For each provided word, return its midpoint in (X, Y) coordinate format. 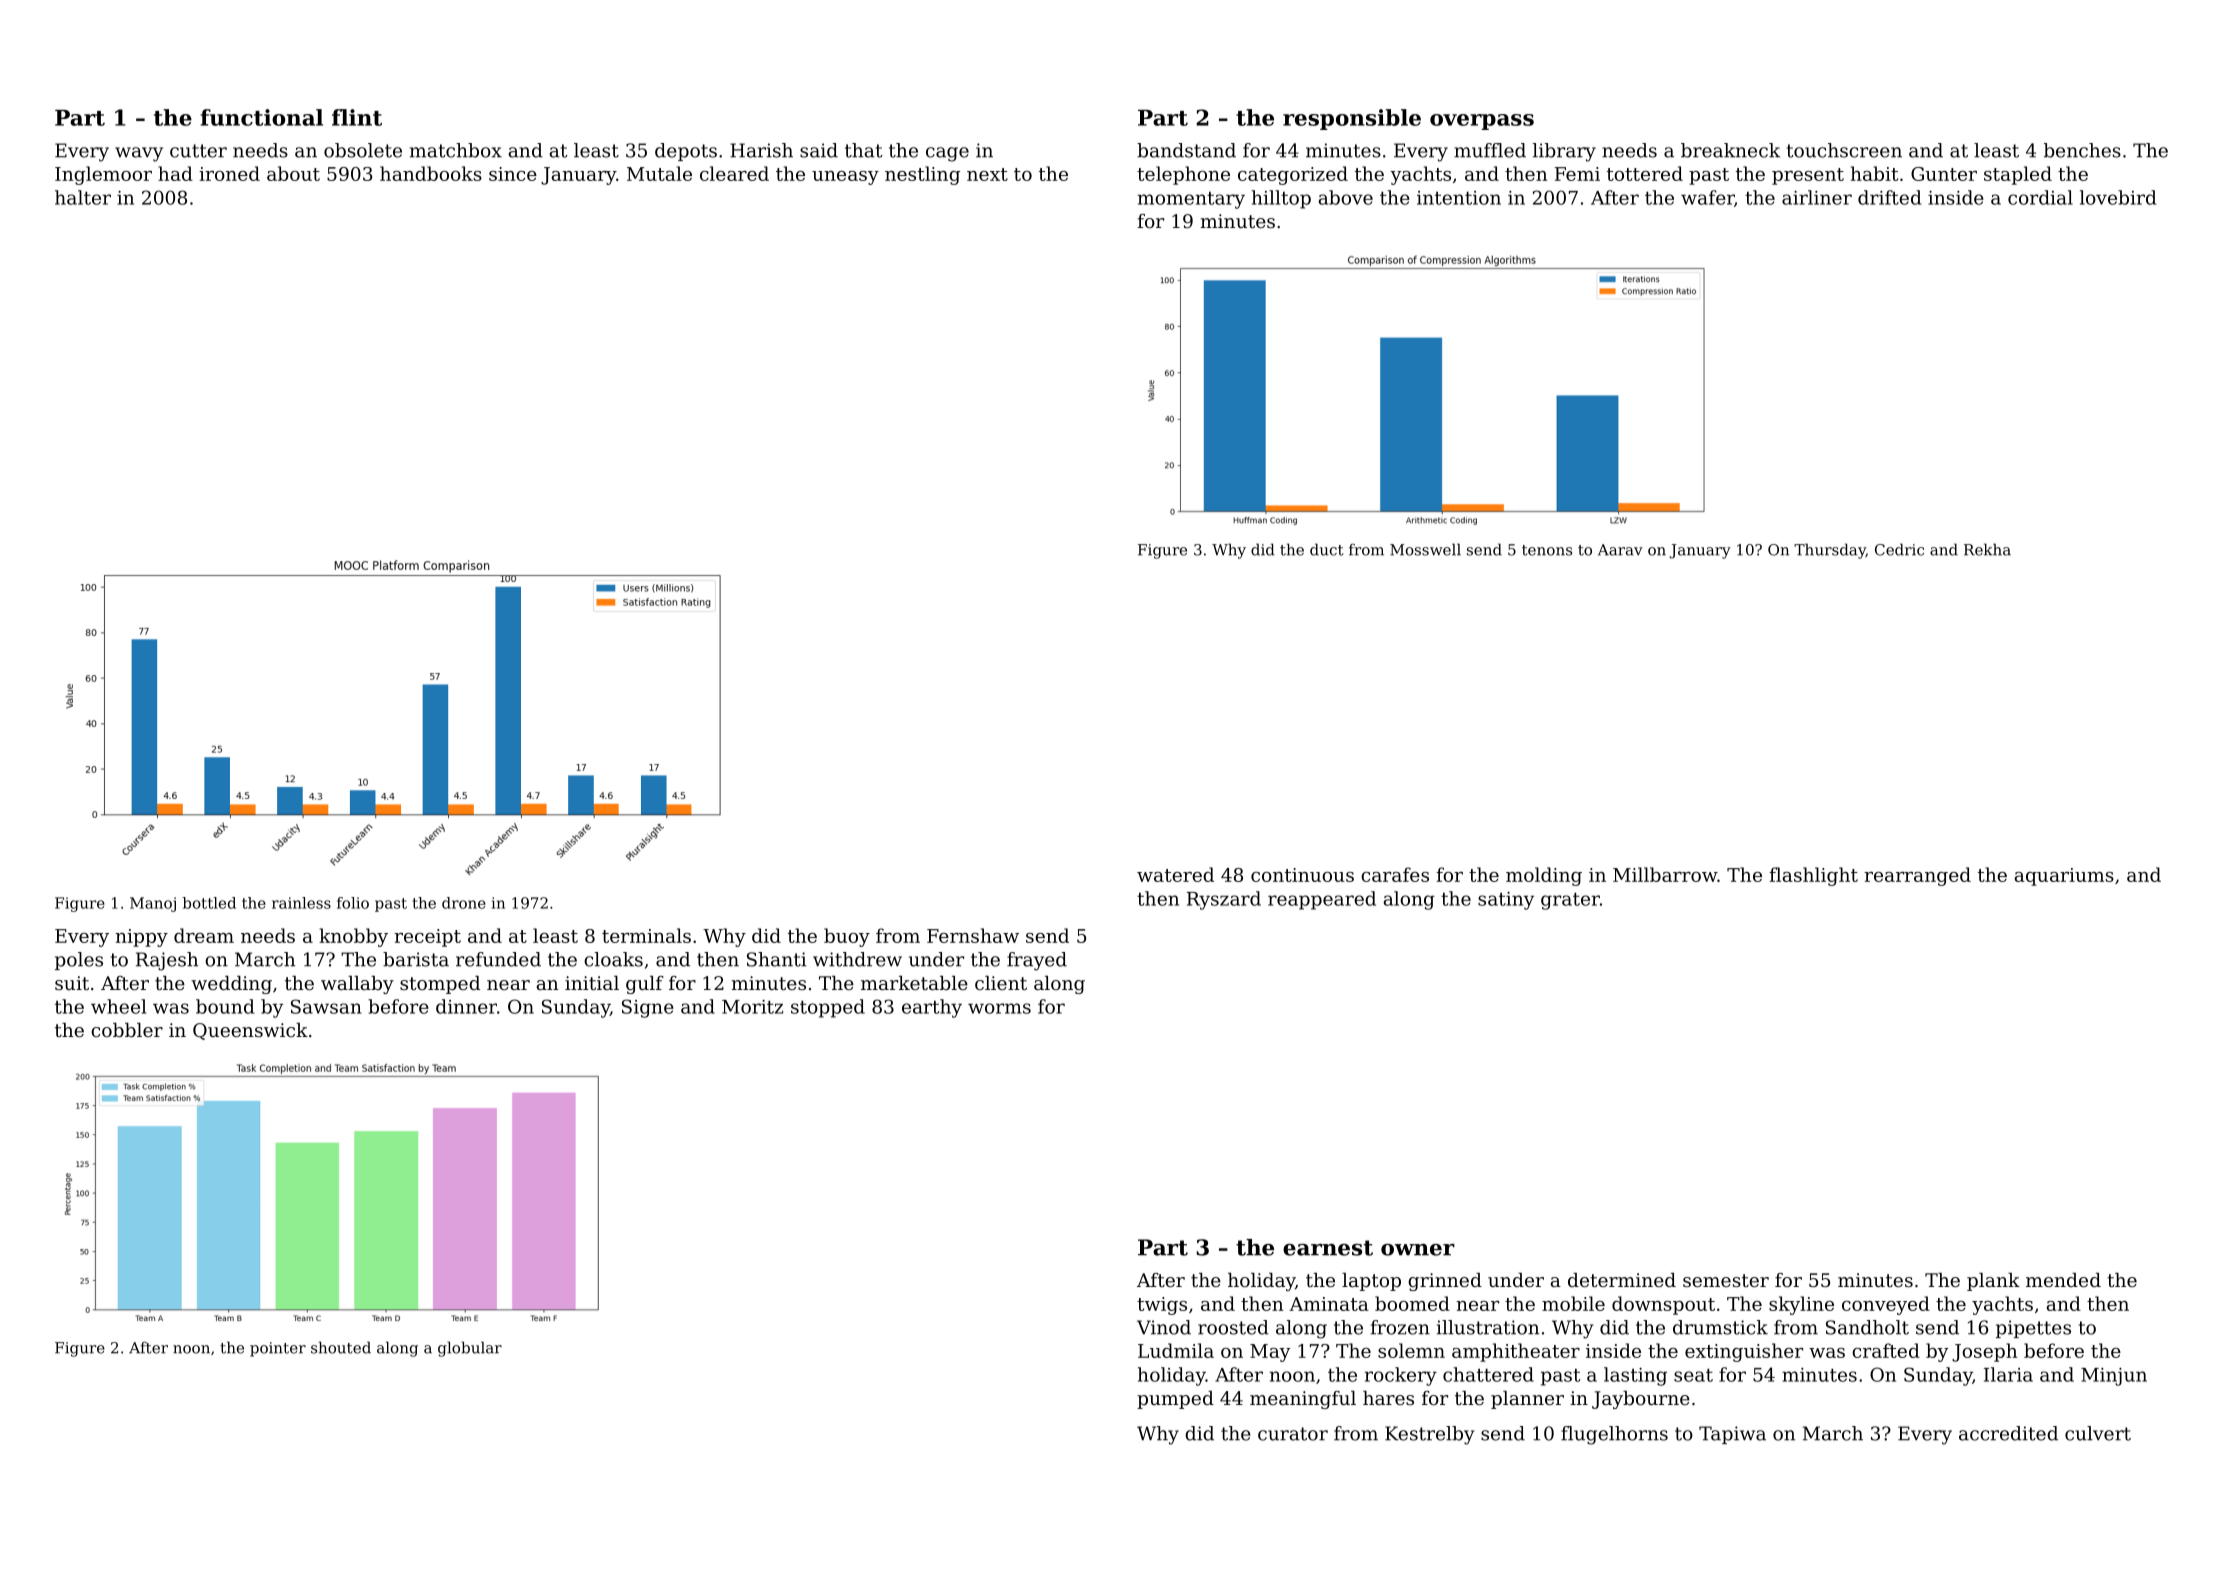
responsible (1352, 119)
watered (1175, 874)
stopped (828, 1008)
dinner (466, 1006)
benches (2082, 150)
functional (262, 117)
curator (1293, 1434)
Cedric (1899, 549)
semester (1726, 1280)
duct (1326, 549)
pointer (278, 1349)
